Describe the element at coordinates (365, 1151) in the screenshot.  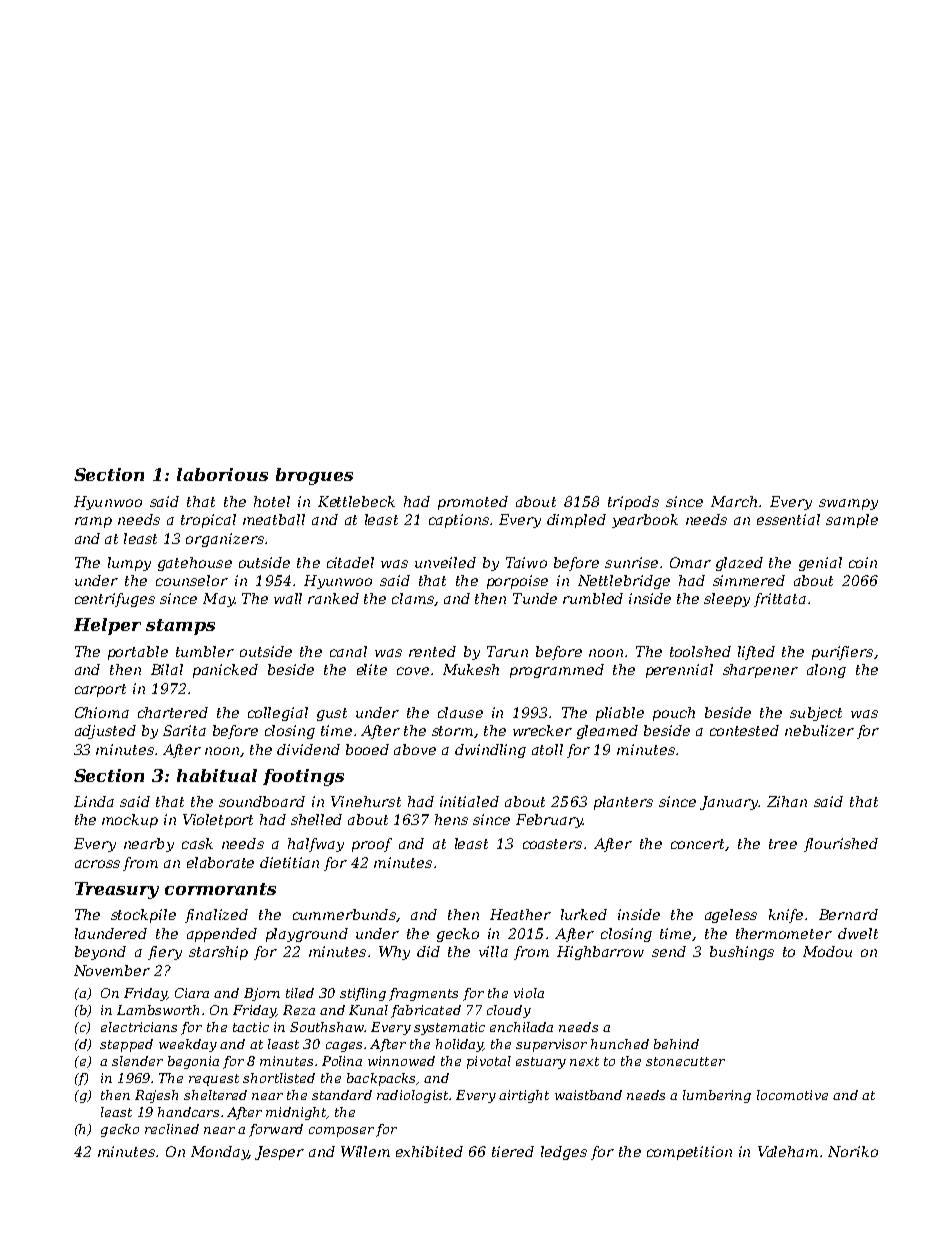
I see `Willem` at that location.
